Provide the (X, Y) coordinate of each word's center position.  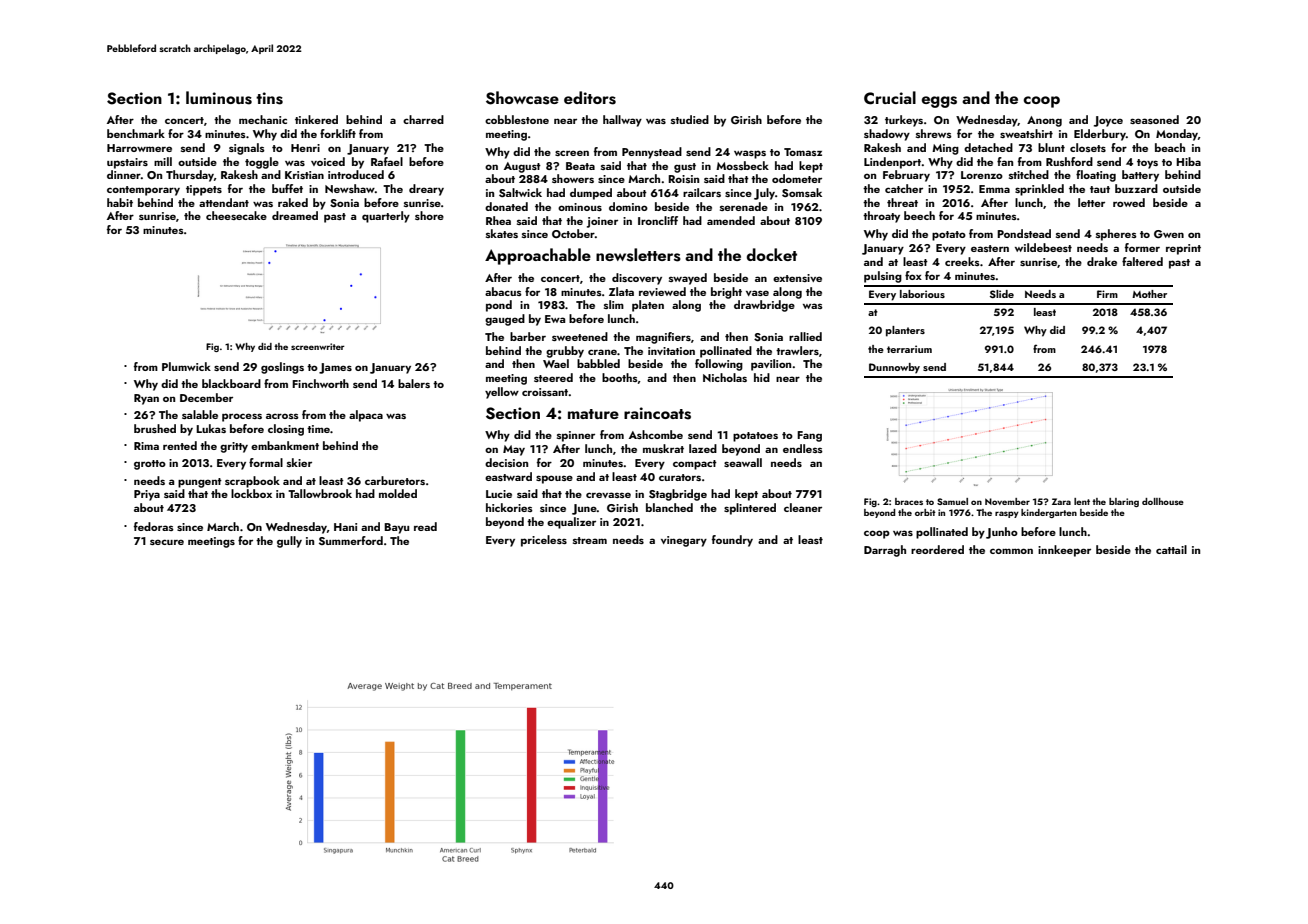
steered (553, 377)
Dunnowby (894, 368)
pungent (200, 483)
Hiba (1188, 161)
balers (414, 383)
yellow (502, 393)
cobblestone (517, 119)
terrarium (909, 349)
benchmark (136, 133)
